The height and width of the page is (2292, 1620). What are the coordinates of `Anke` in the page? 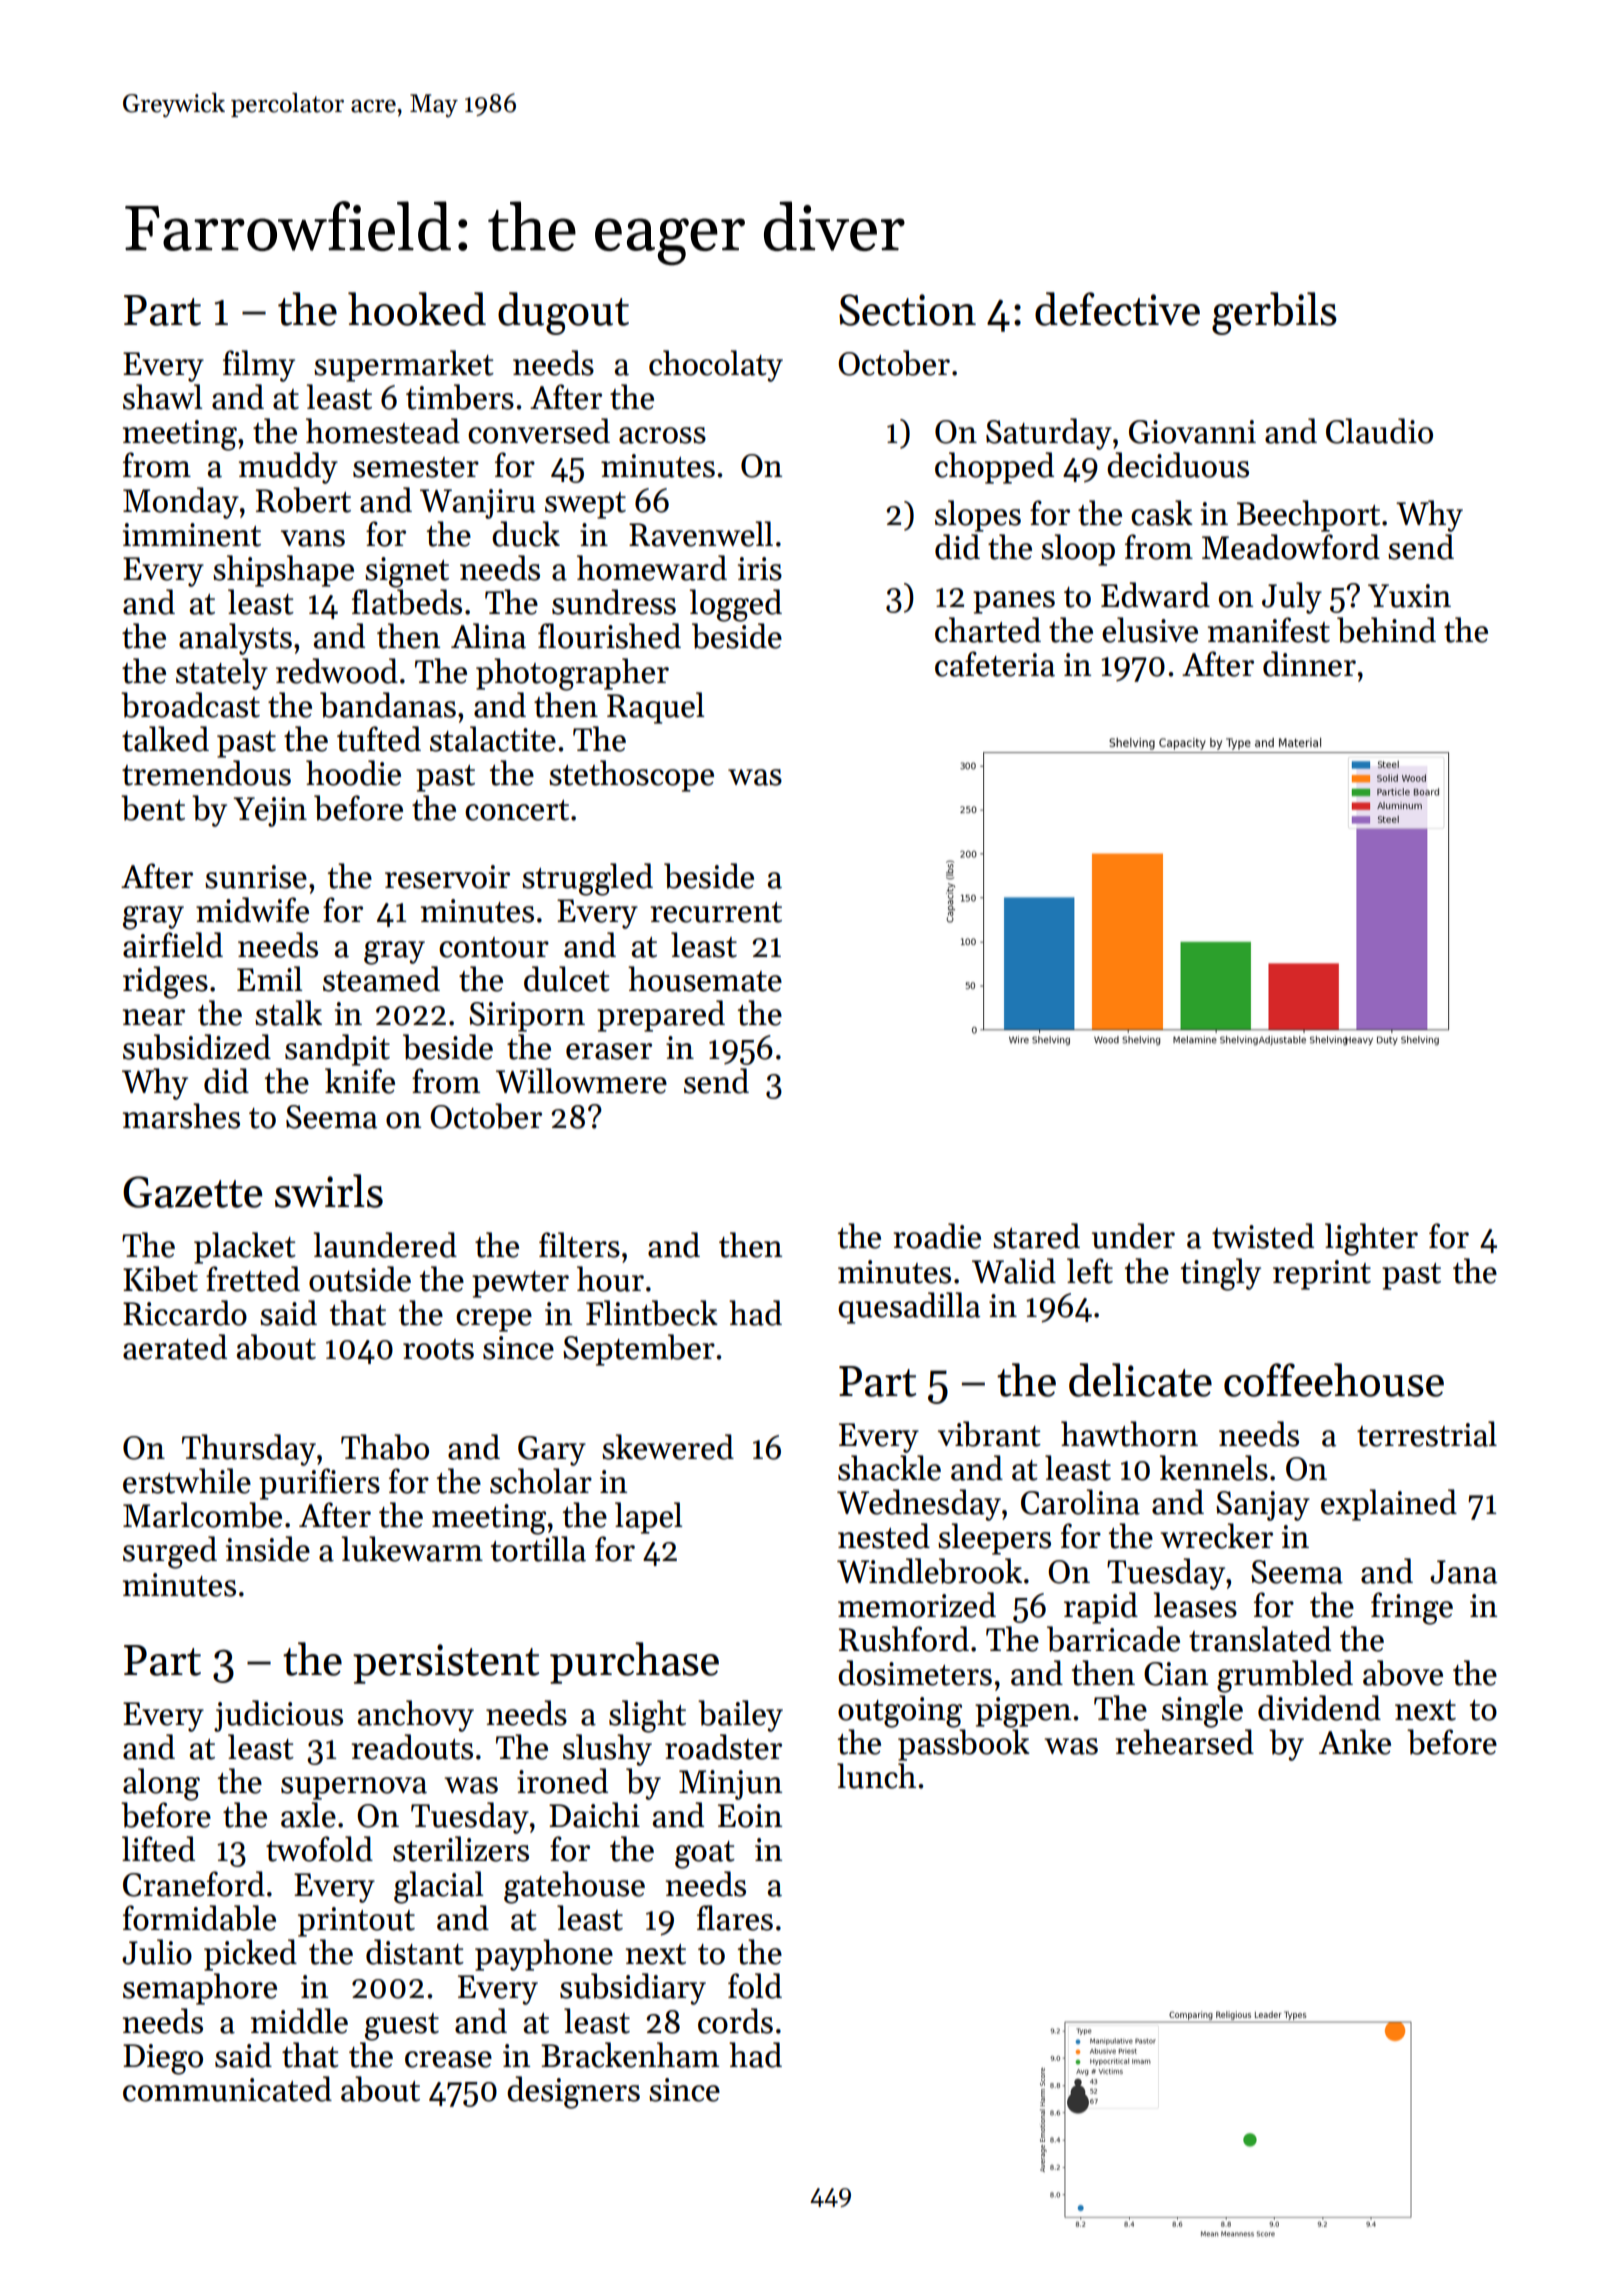 It's located at (1355, 1742).
